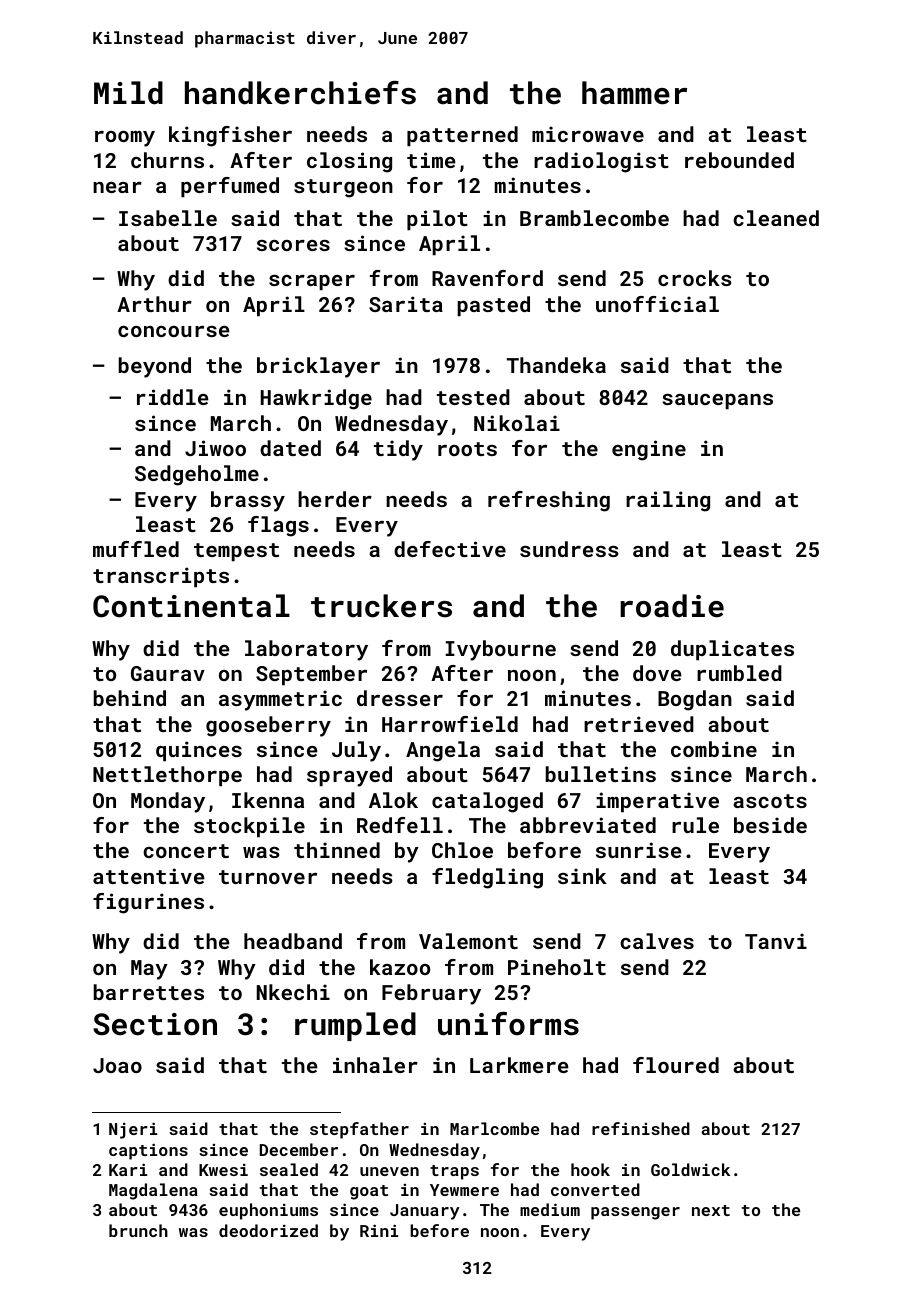 This screenshot has width=924, height=1311. Describe the element at coordinates (406, 304) in the screenshot. I see `Sarita` at that location.
